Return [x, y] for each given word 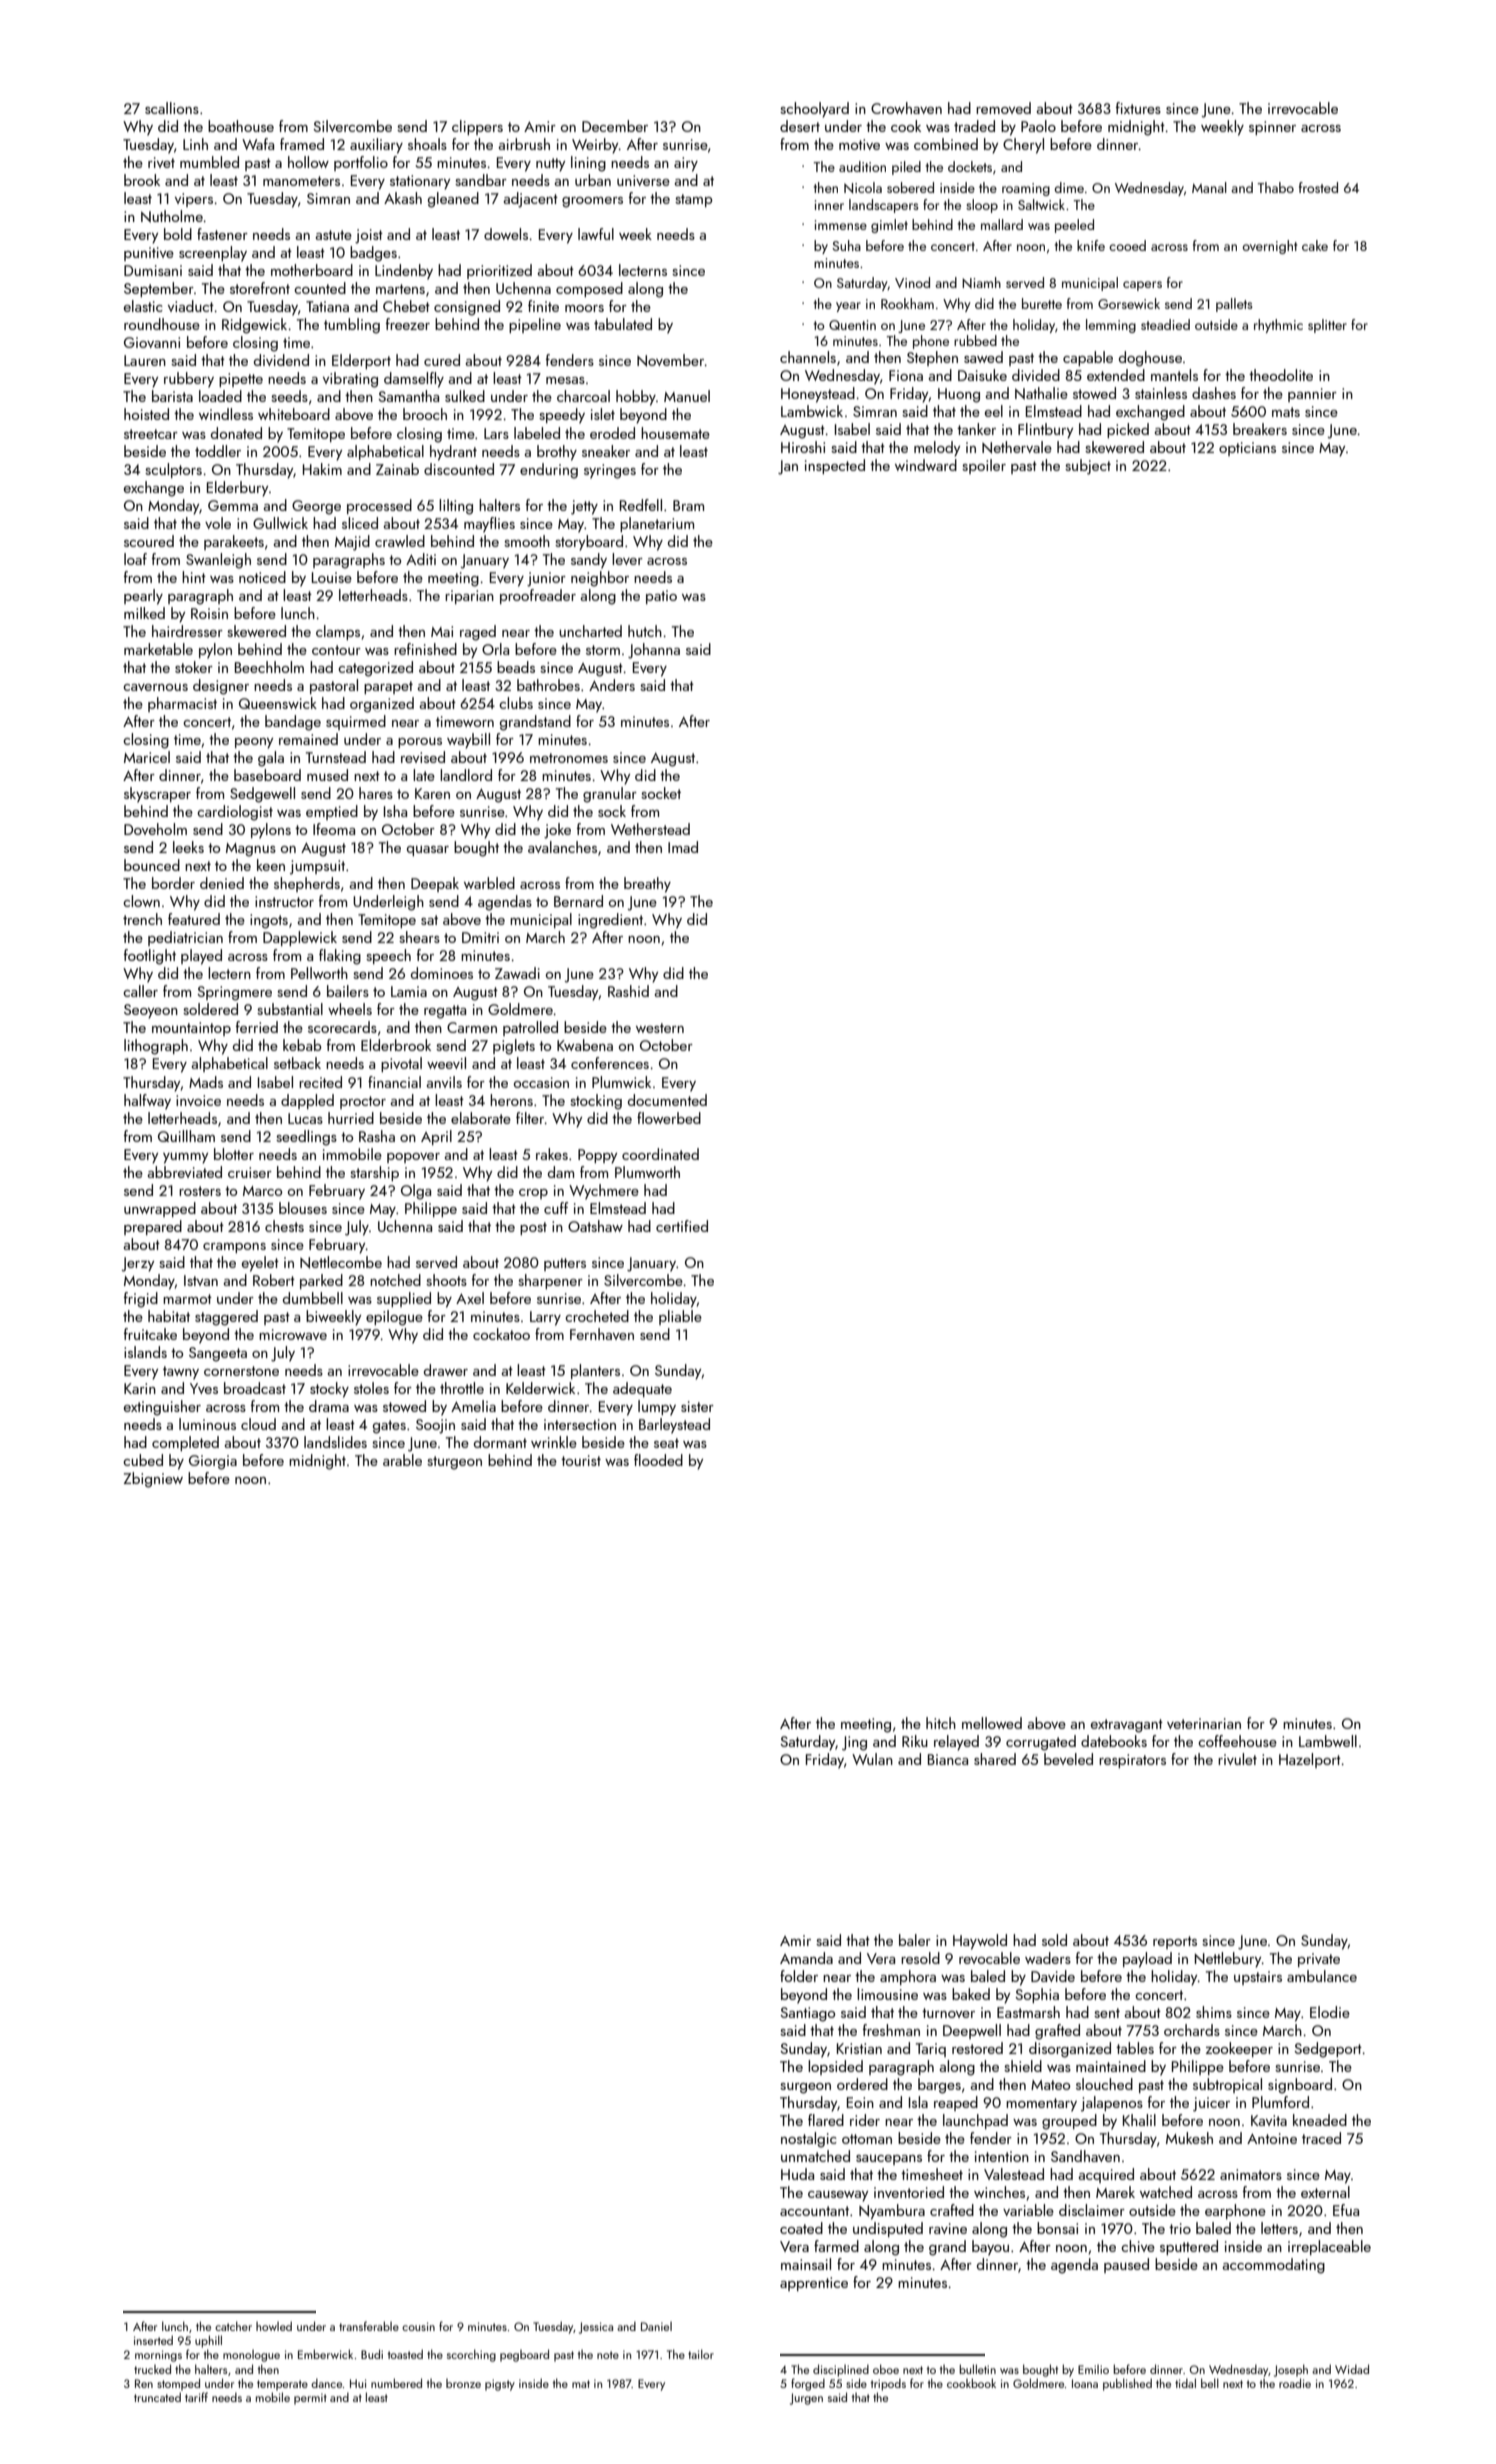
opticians [1247, 449]
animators [1251, 2174]
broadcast [255, 1388]
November [670, 360]
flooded [658, 1460]
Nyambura [892, 2212]
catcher [233, 2326]
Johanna [654, 651]
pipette [241, 380]
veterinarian [1204, 1723]
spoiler [984, 466]
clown [141, 901]
